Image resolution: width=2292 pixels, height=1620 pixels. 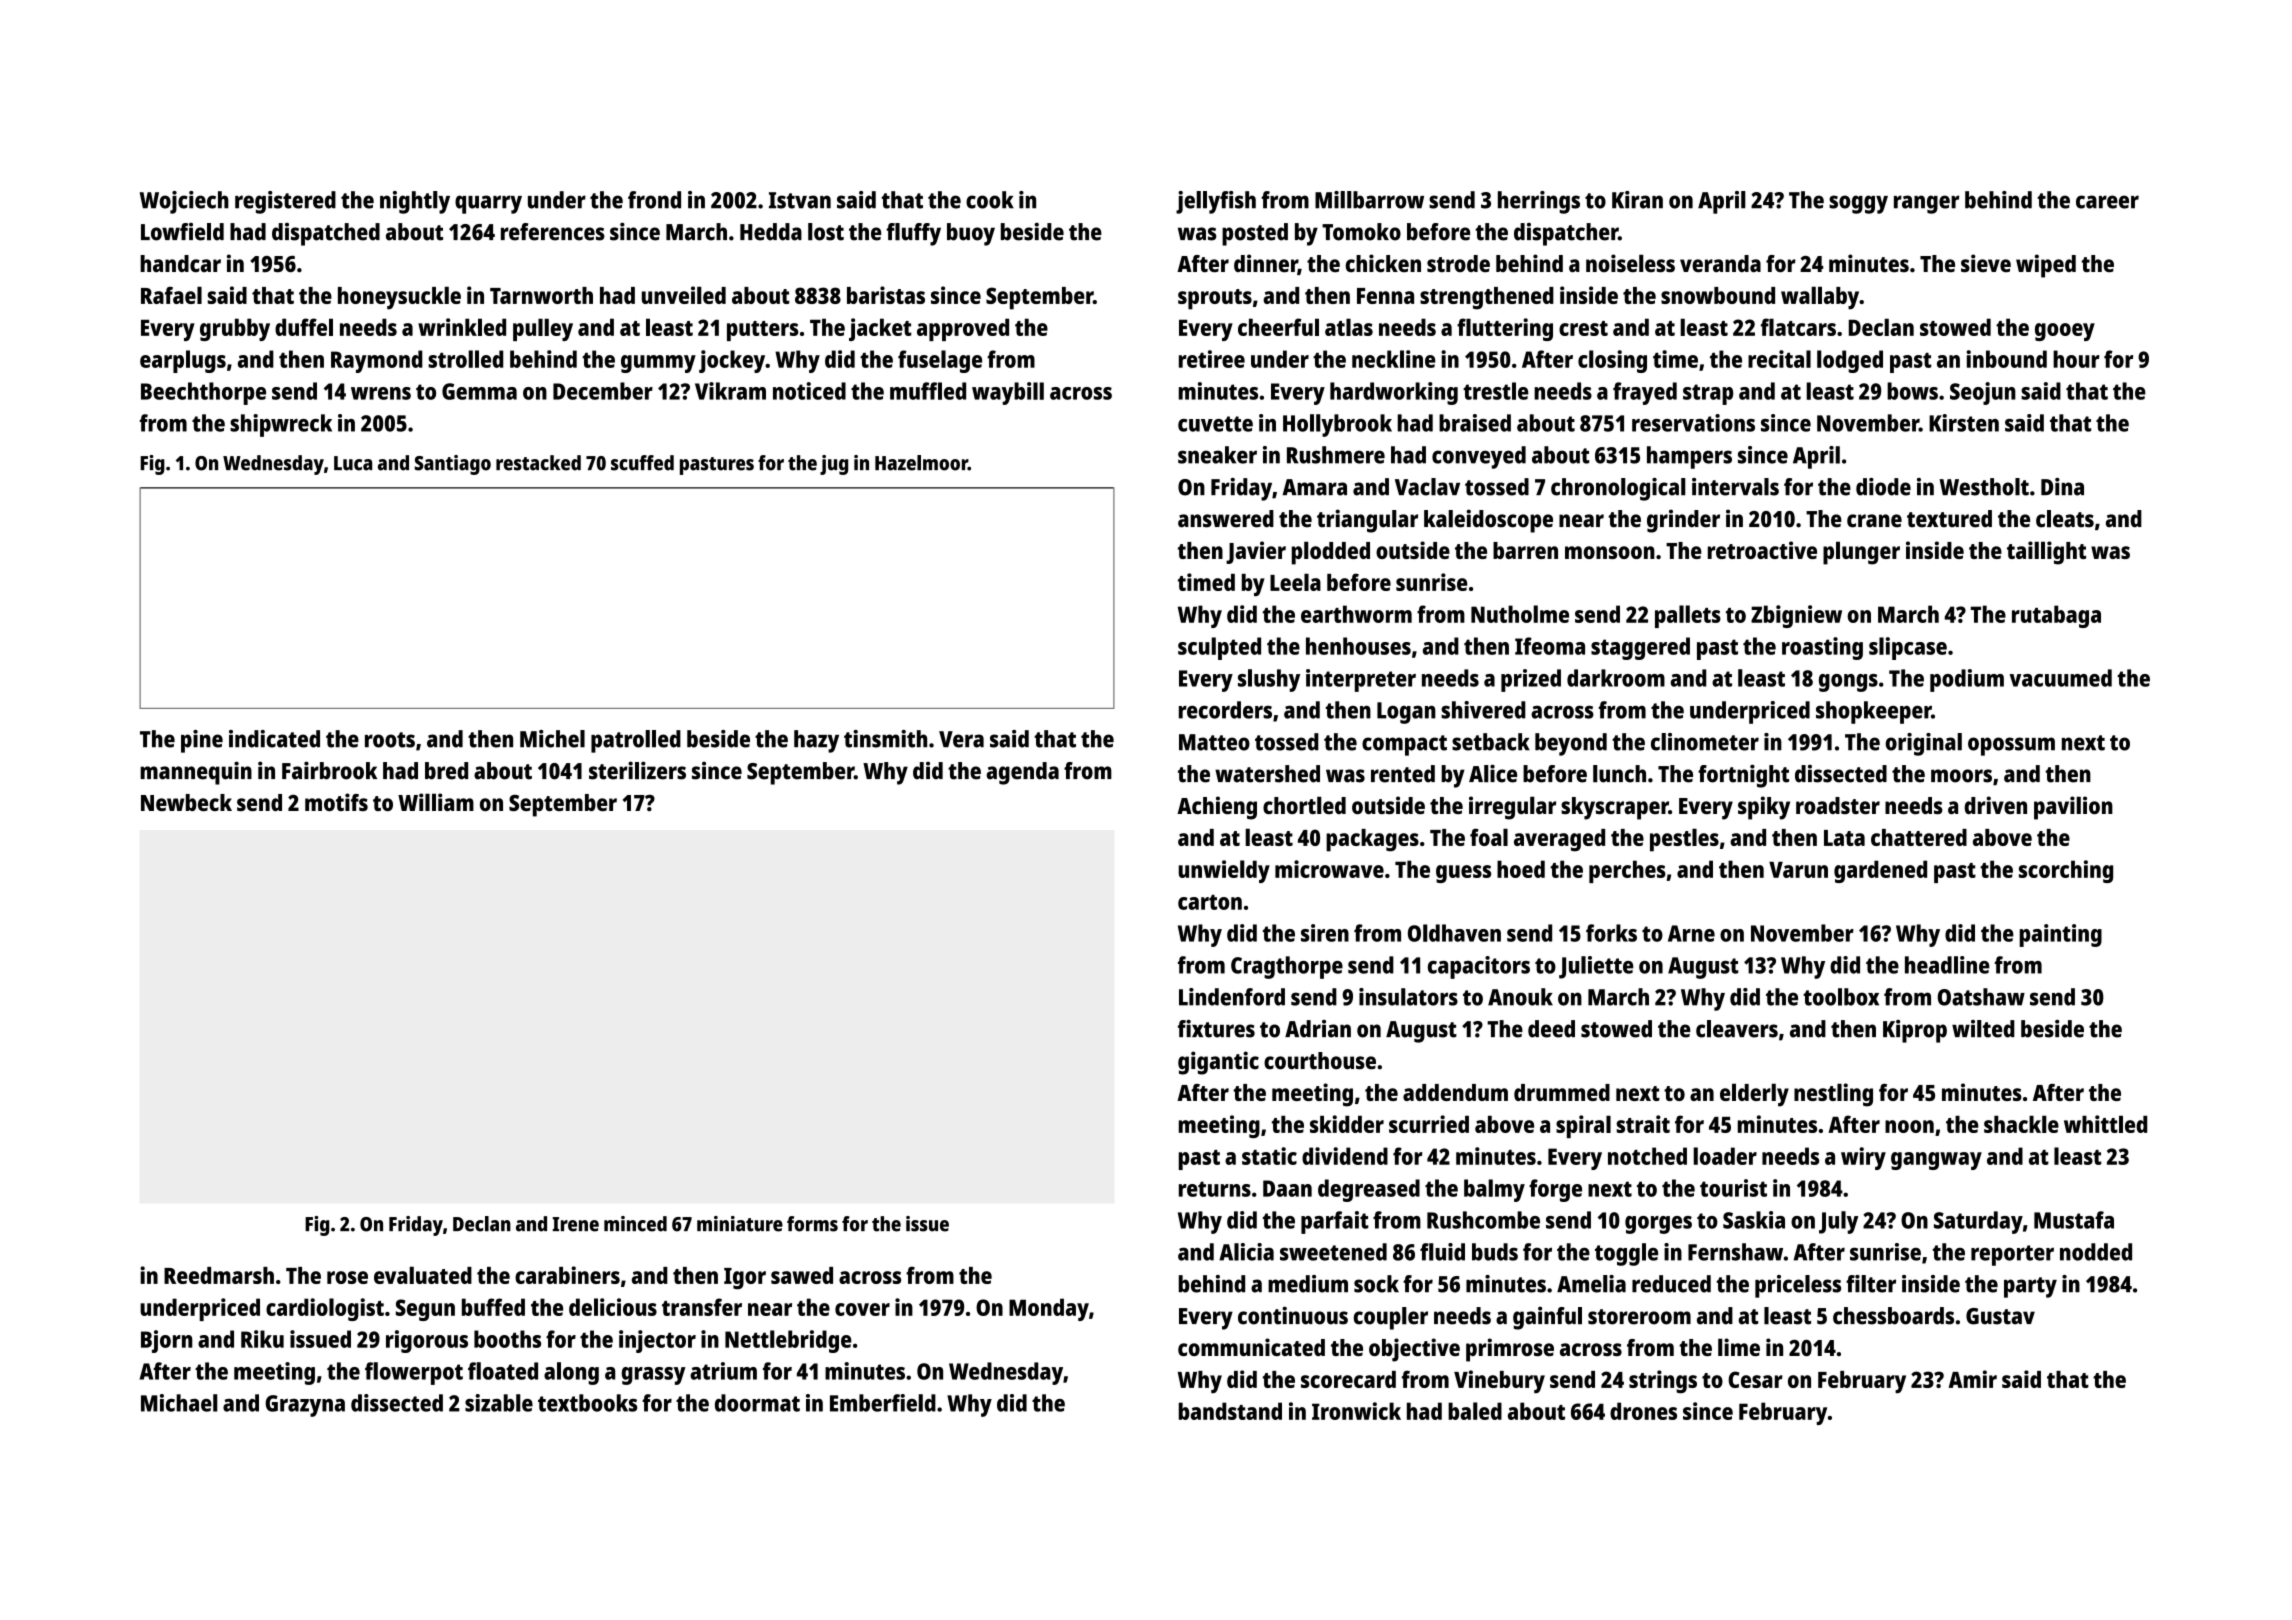 What do you see at coordinates (436, 802) in the document?
I see `William` at bounding box center [436, 802].
